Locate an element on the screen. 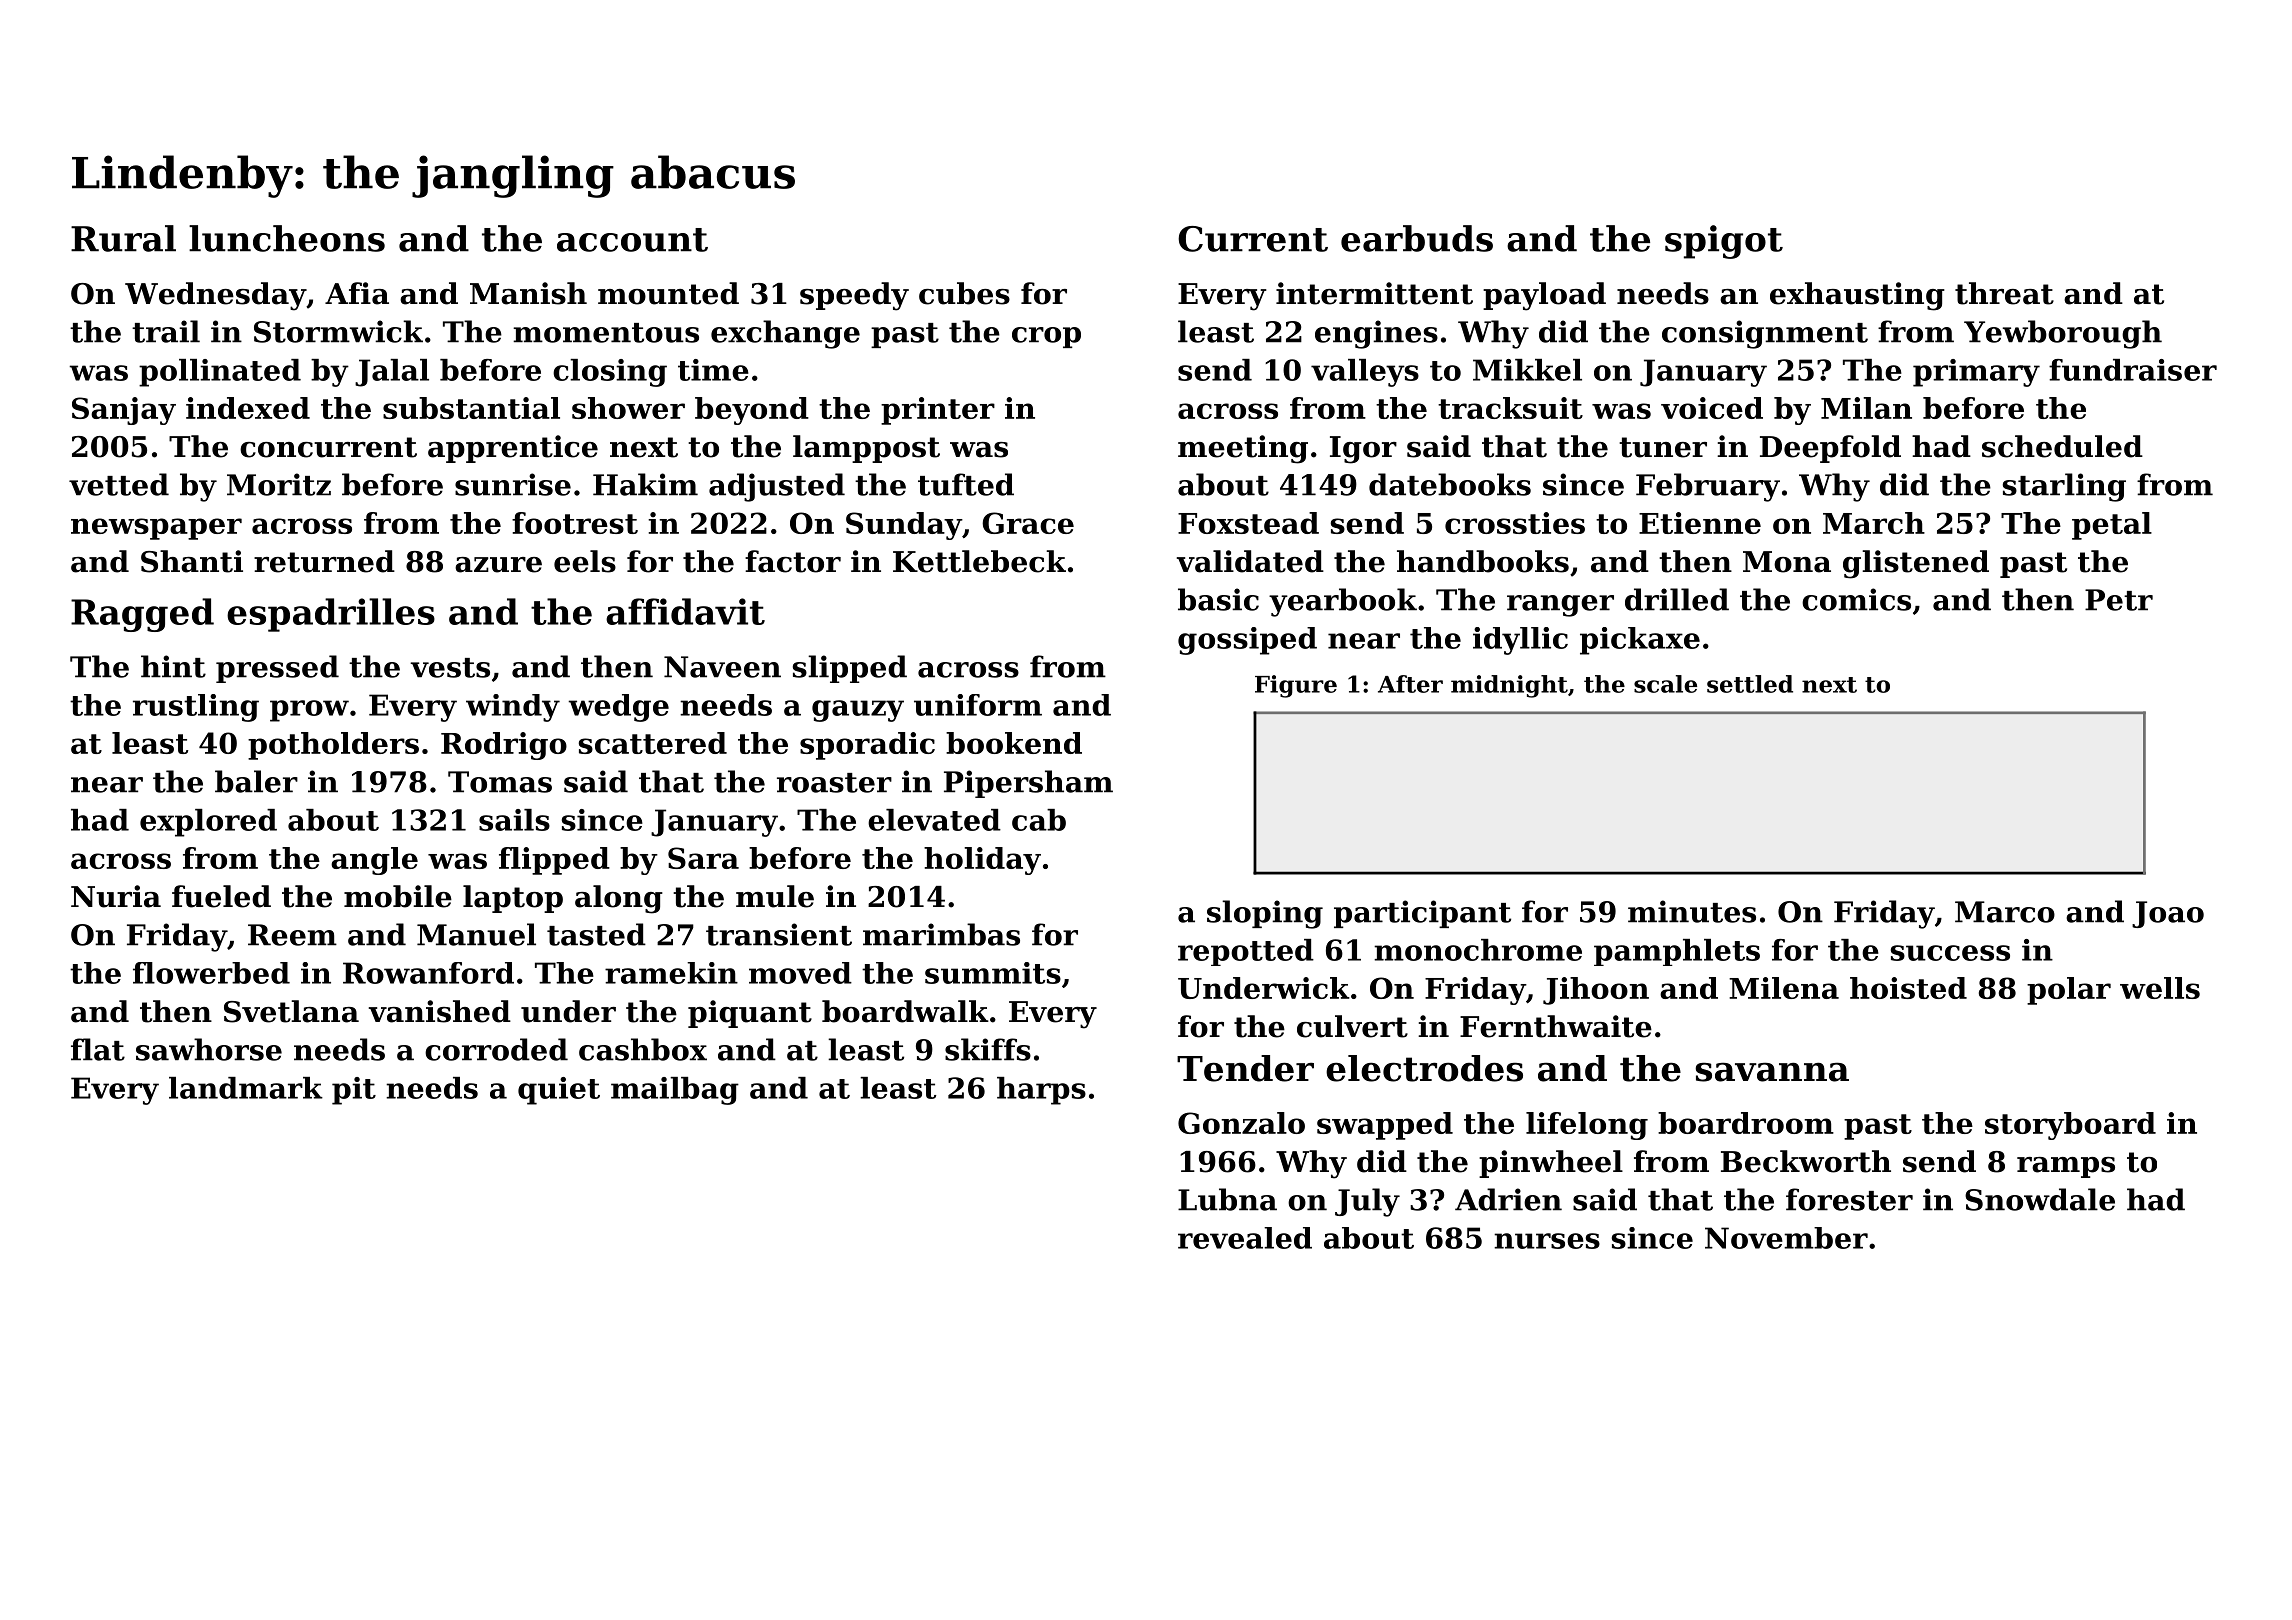 The height and width of the screenshot is (1620, 2292). fundraiser is located at coordinates (2133, 370).
